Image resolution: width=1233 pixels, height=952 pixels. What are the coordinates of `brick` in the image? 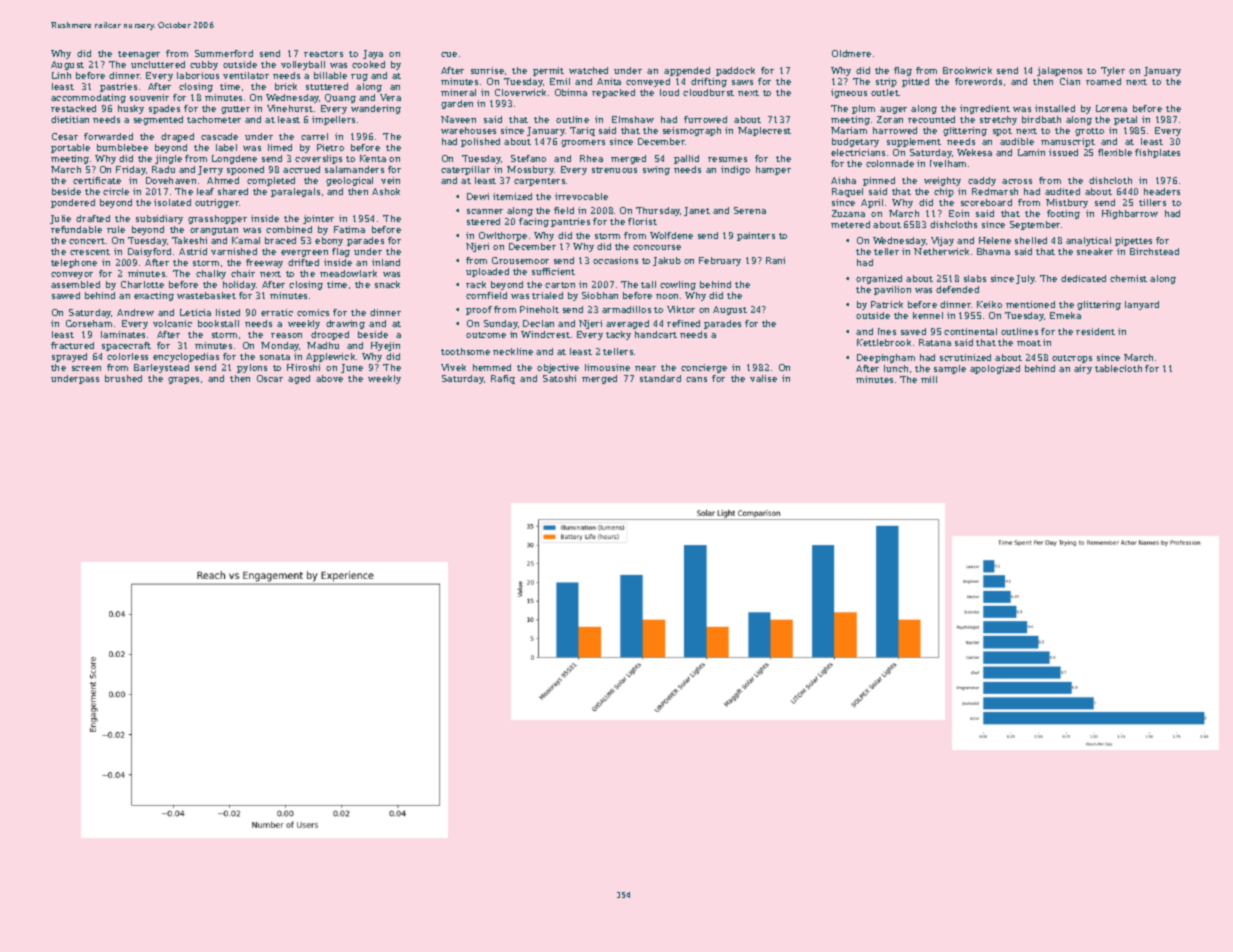 It's located at (286, 86).
